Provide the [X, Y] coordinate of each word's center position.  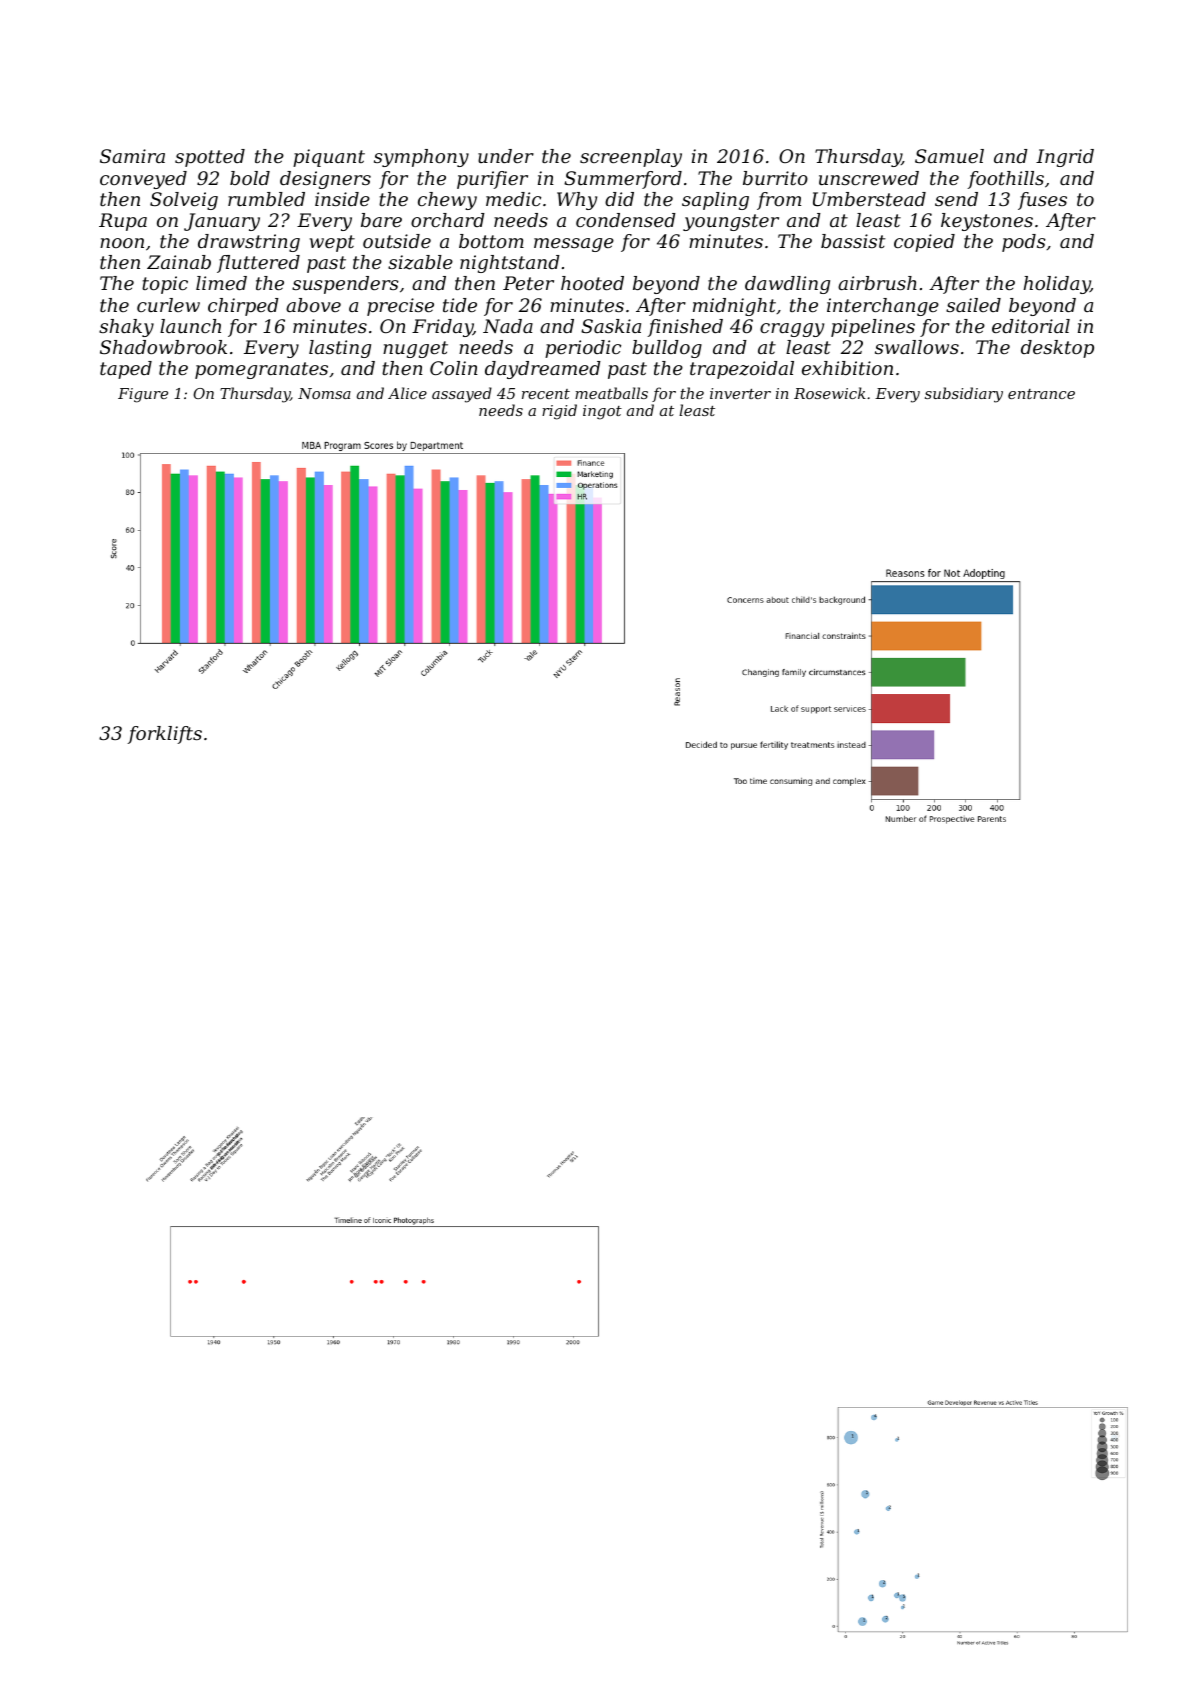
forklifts [164, 735]
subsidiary [964, 395]
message [574, 245]
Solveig [184, 201]
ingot [602, 412]
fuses [1042, 201]
